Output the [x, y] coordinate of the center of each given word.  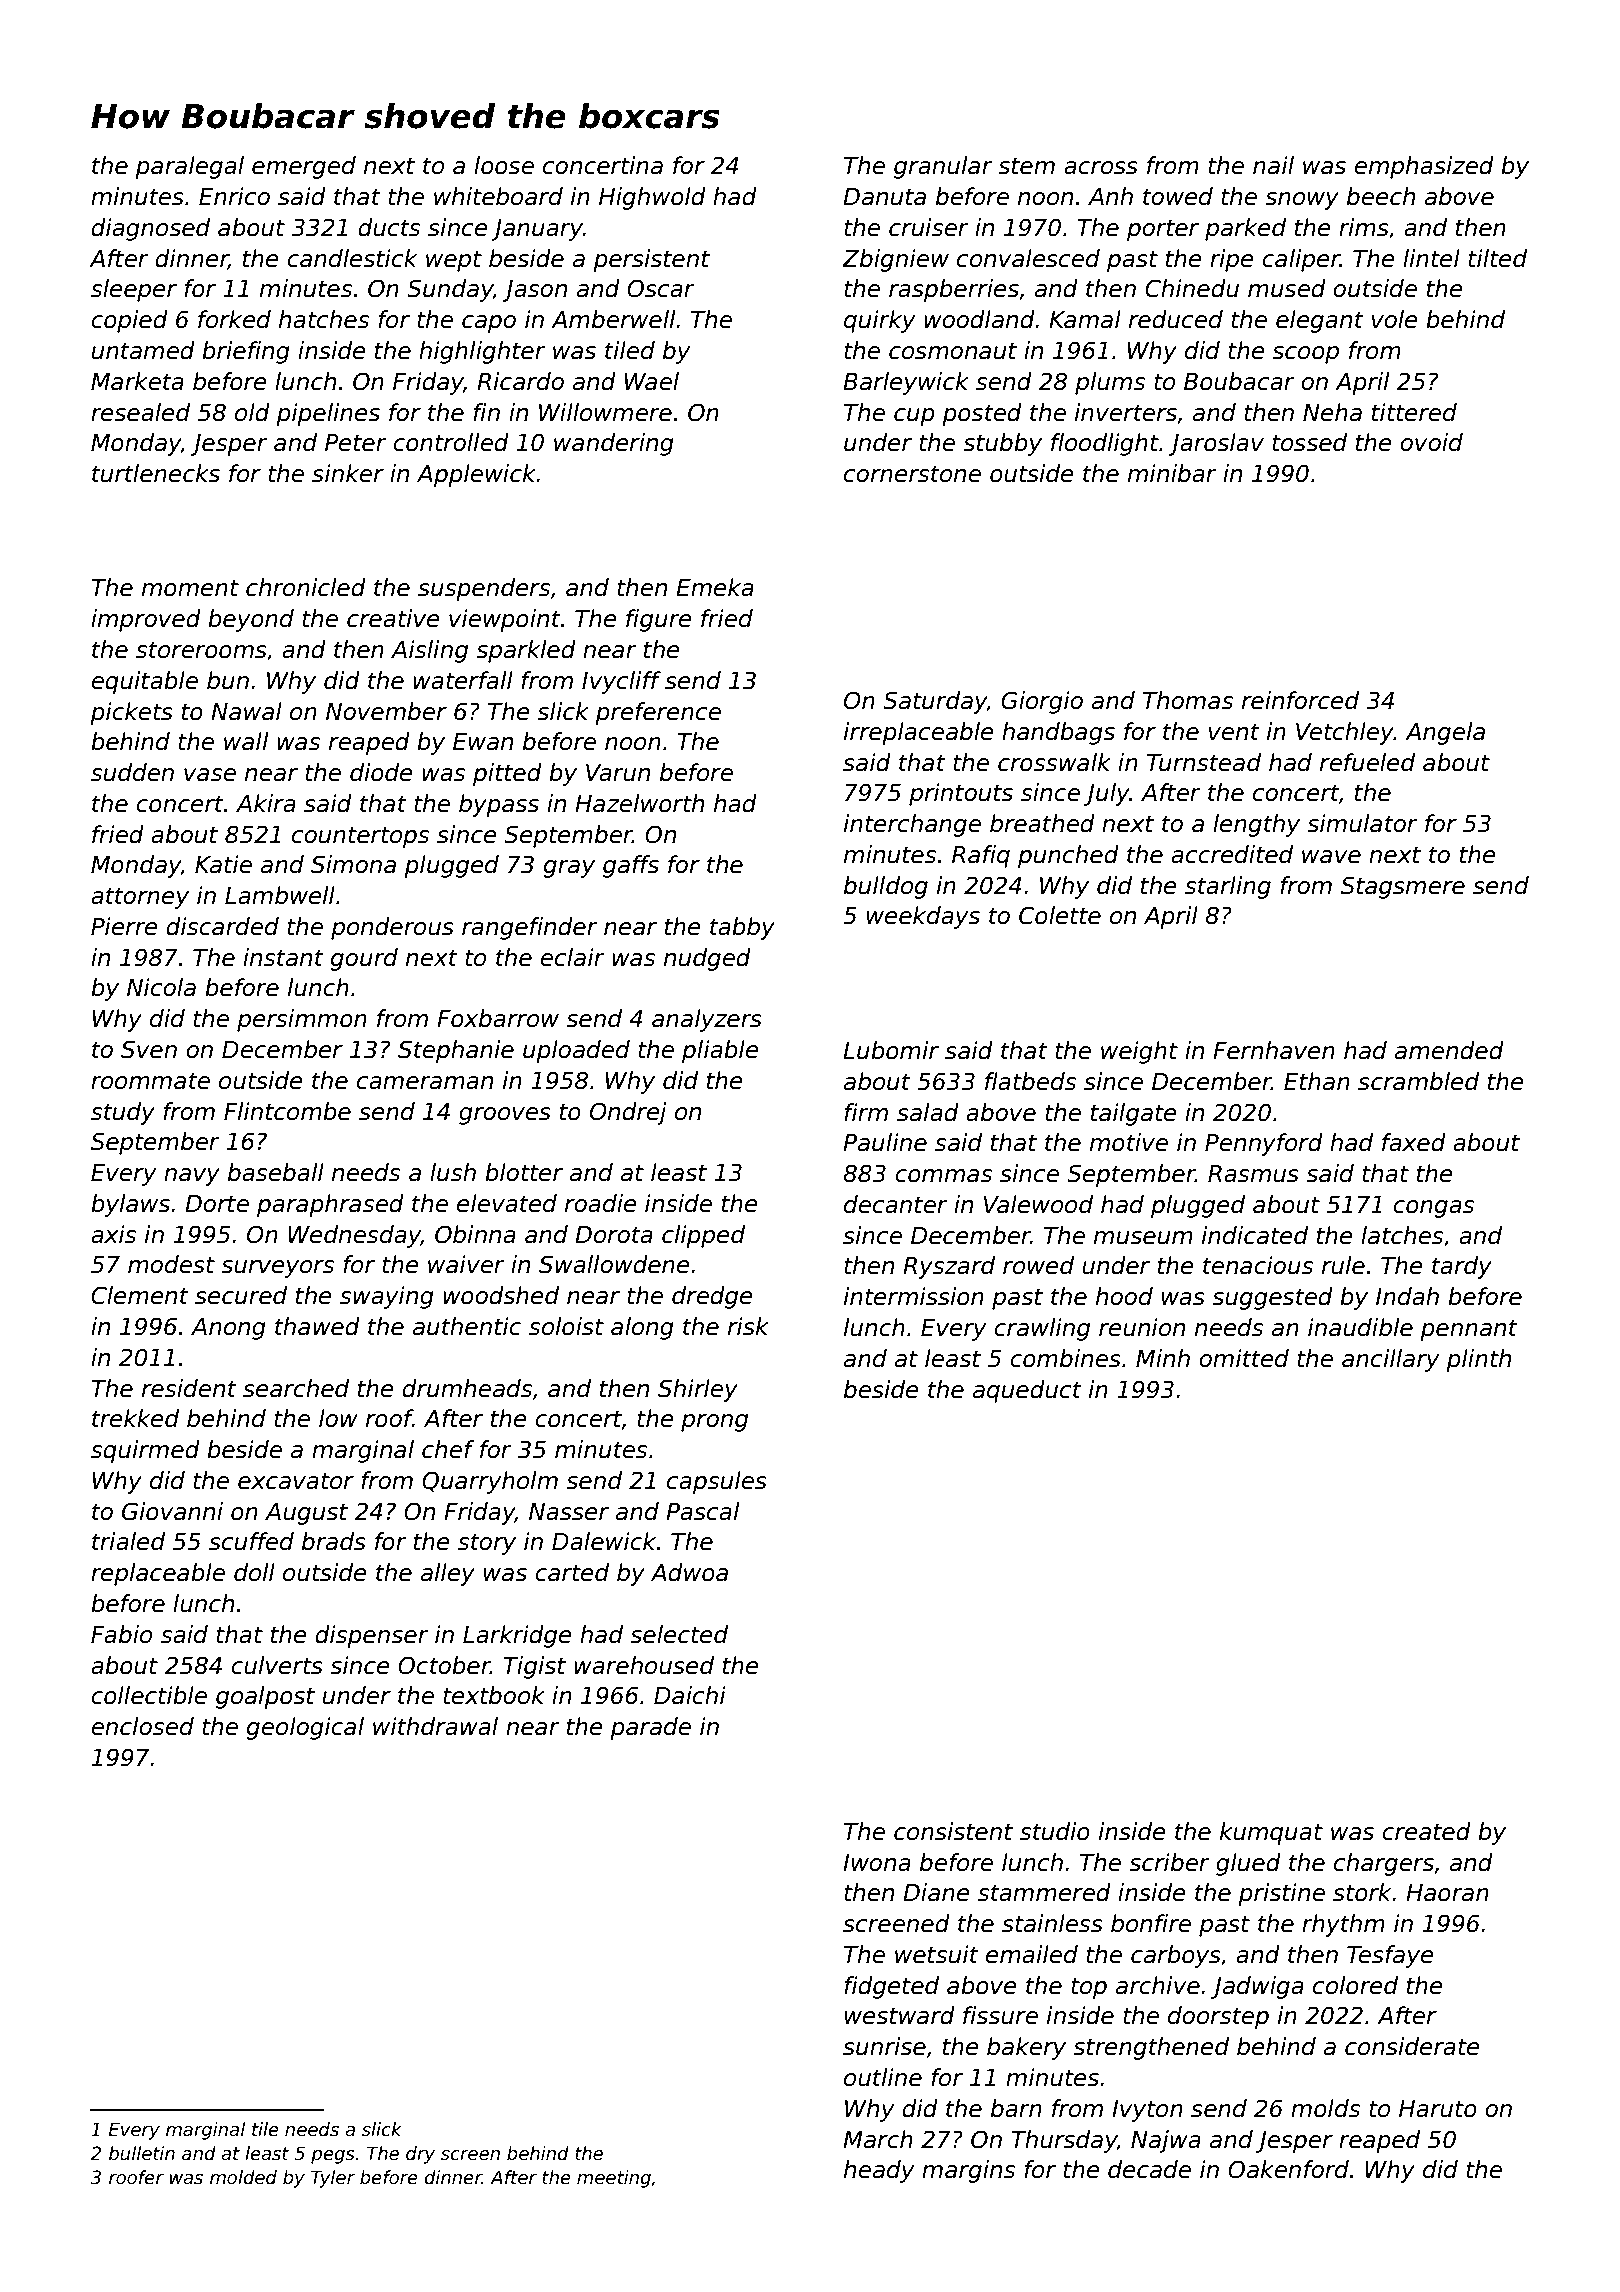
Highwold [652, 198]
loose [504, 165]
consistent [953, 1831]
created [1426, 1831]
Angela [1445, 733]
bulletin [142, 2153]
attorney [140, 898]
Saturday [935, 702]
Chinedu [1192, 288]
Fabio [121, 1634]
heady [879, 2171]
